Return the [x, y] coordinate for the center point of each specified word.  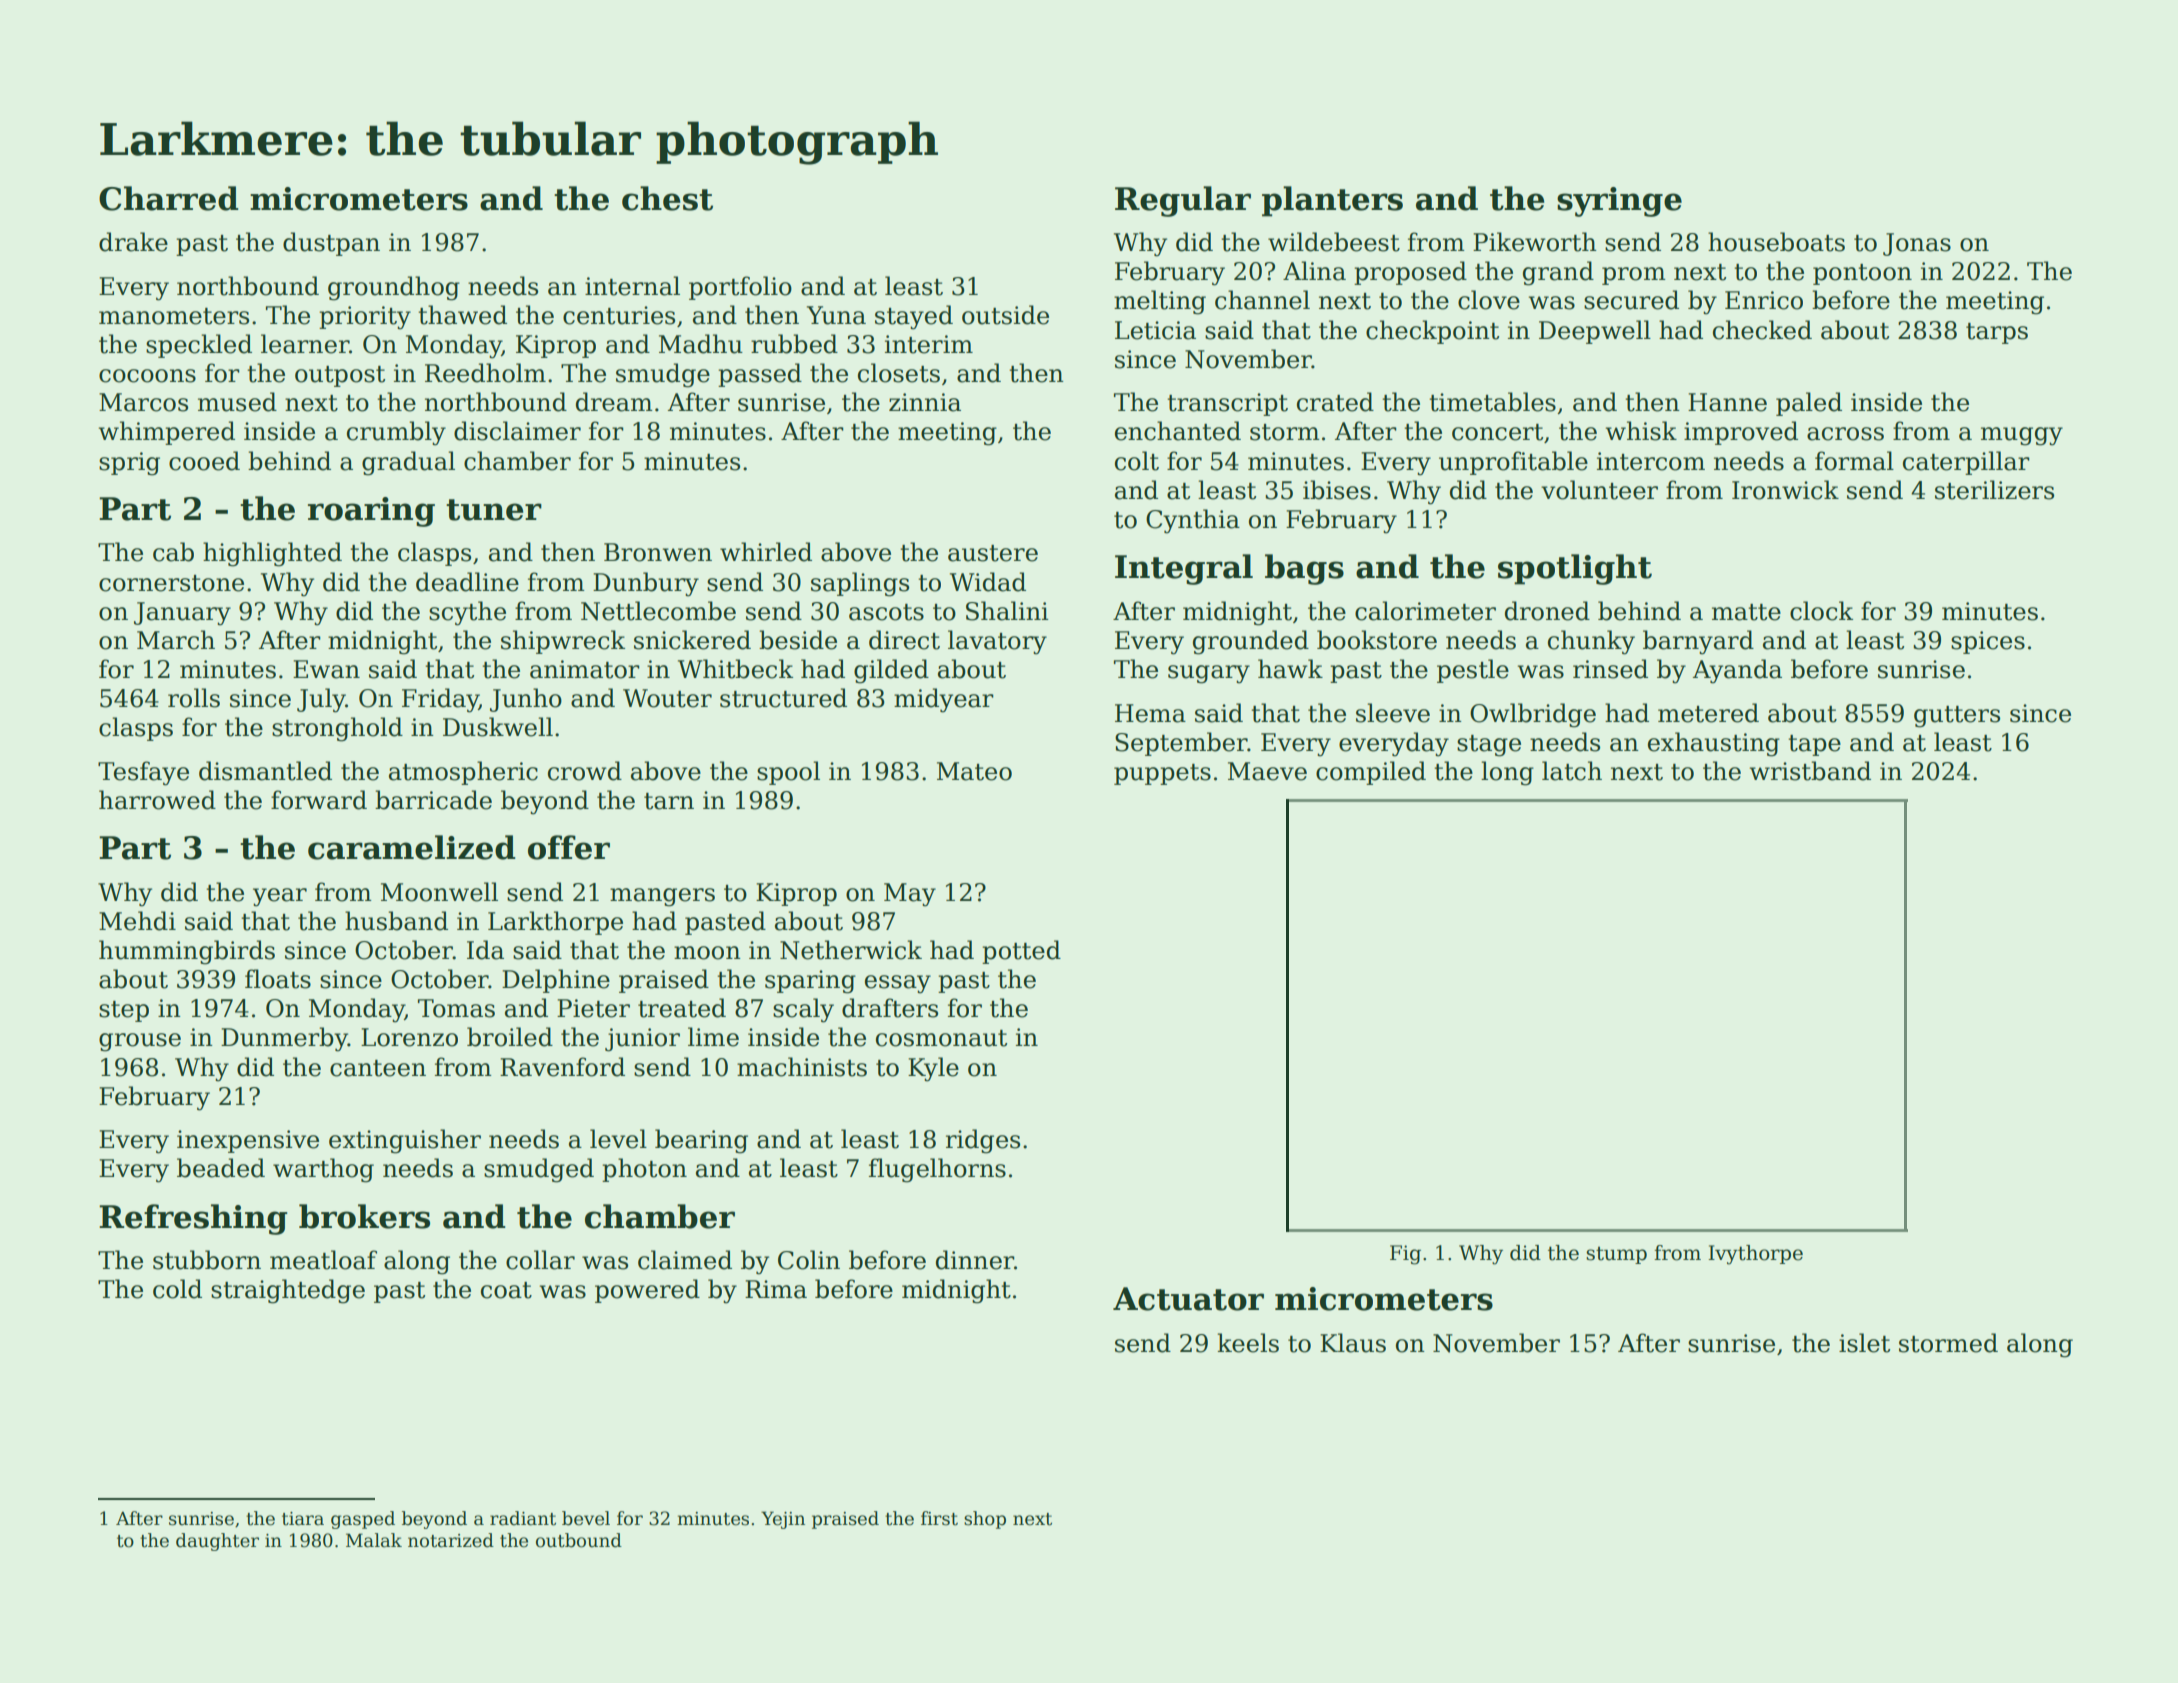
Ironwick [1785, 490]
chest [667, 198]
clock [1821, 611]
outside [1005, 315]
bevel [586, 1518]
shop [985, 1520]
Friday [440, 700]
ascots [886, 612]
